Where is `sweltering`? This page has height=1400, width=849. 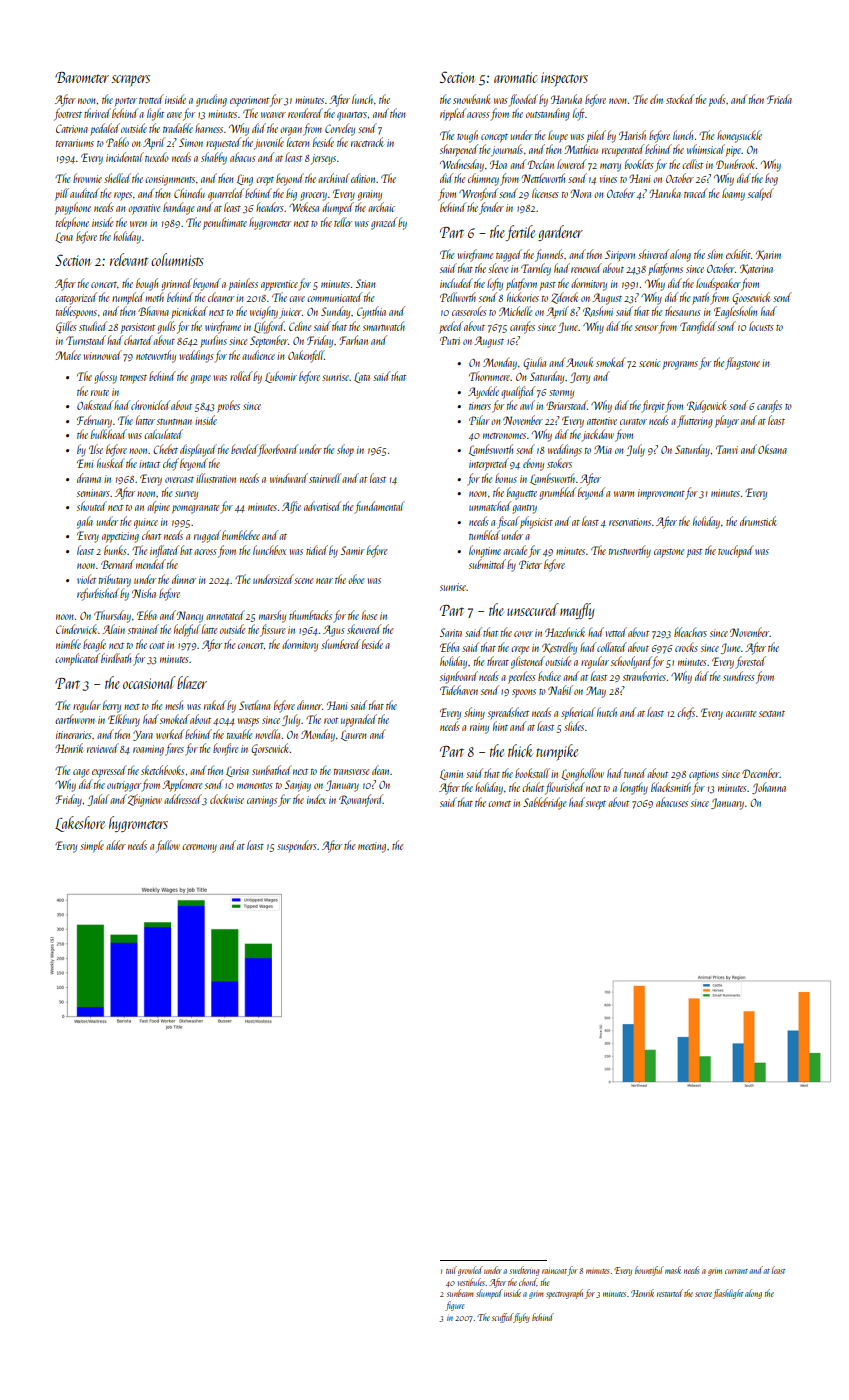 sweltering is located at coordinates (524, 1271).
